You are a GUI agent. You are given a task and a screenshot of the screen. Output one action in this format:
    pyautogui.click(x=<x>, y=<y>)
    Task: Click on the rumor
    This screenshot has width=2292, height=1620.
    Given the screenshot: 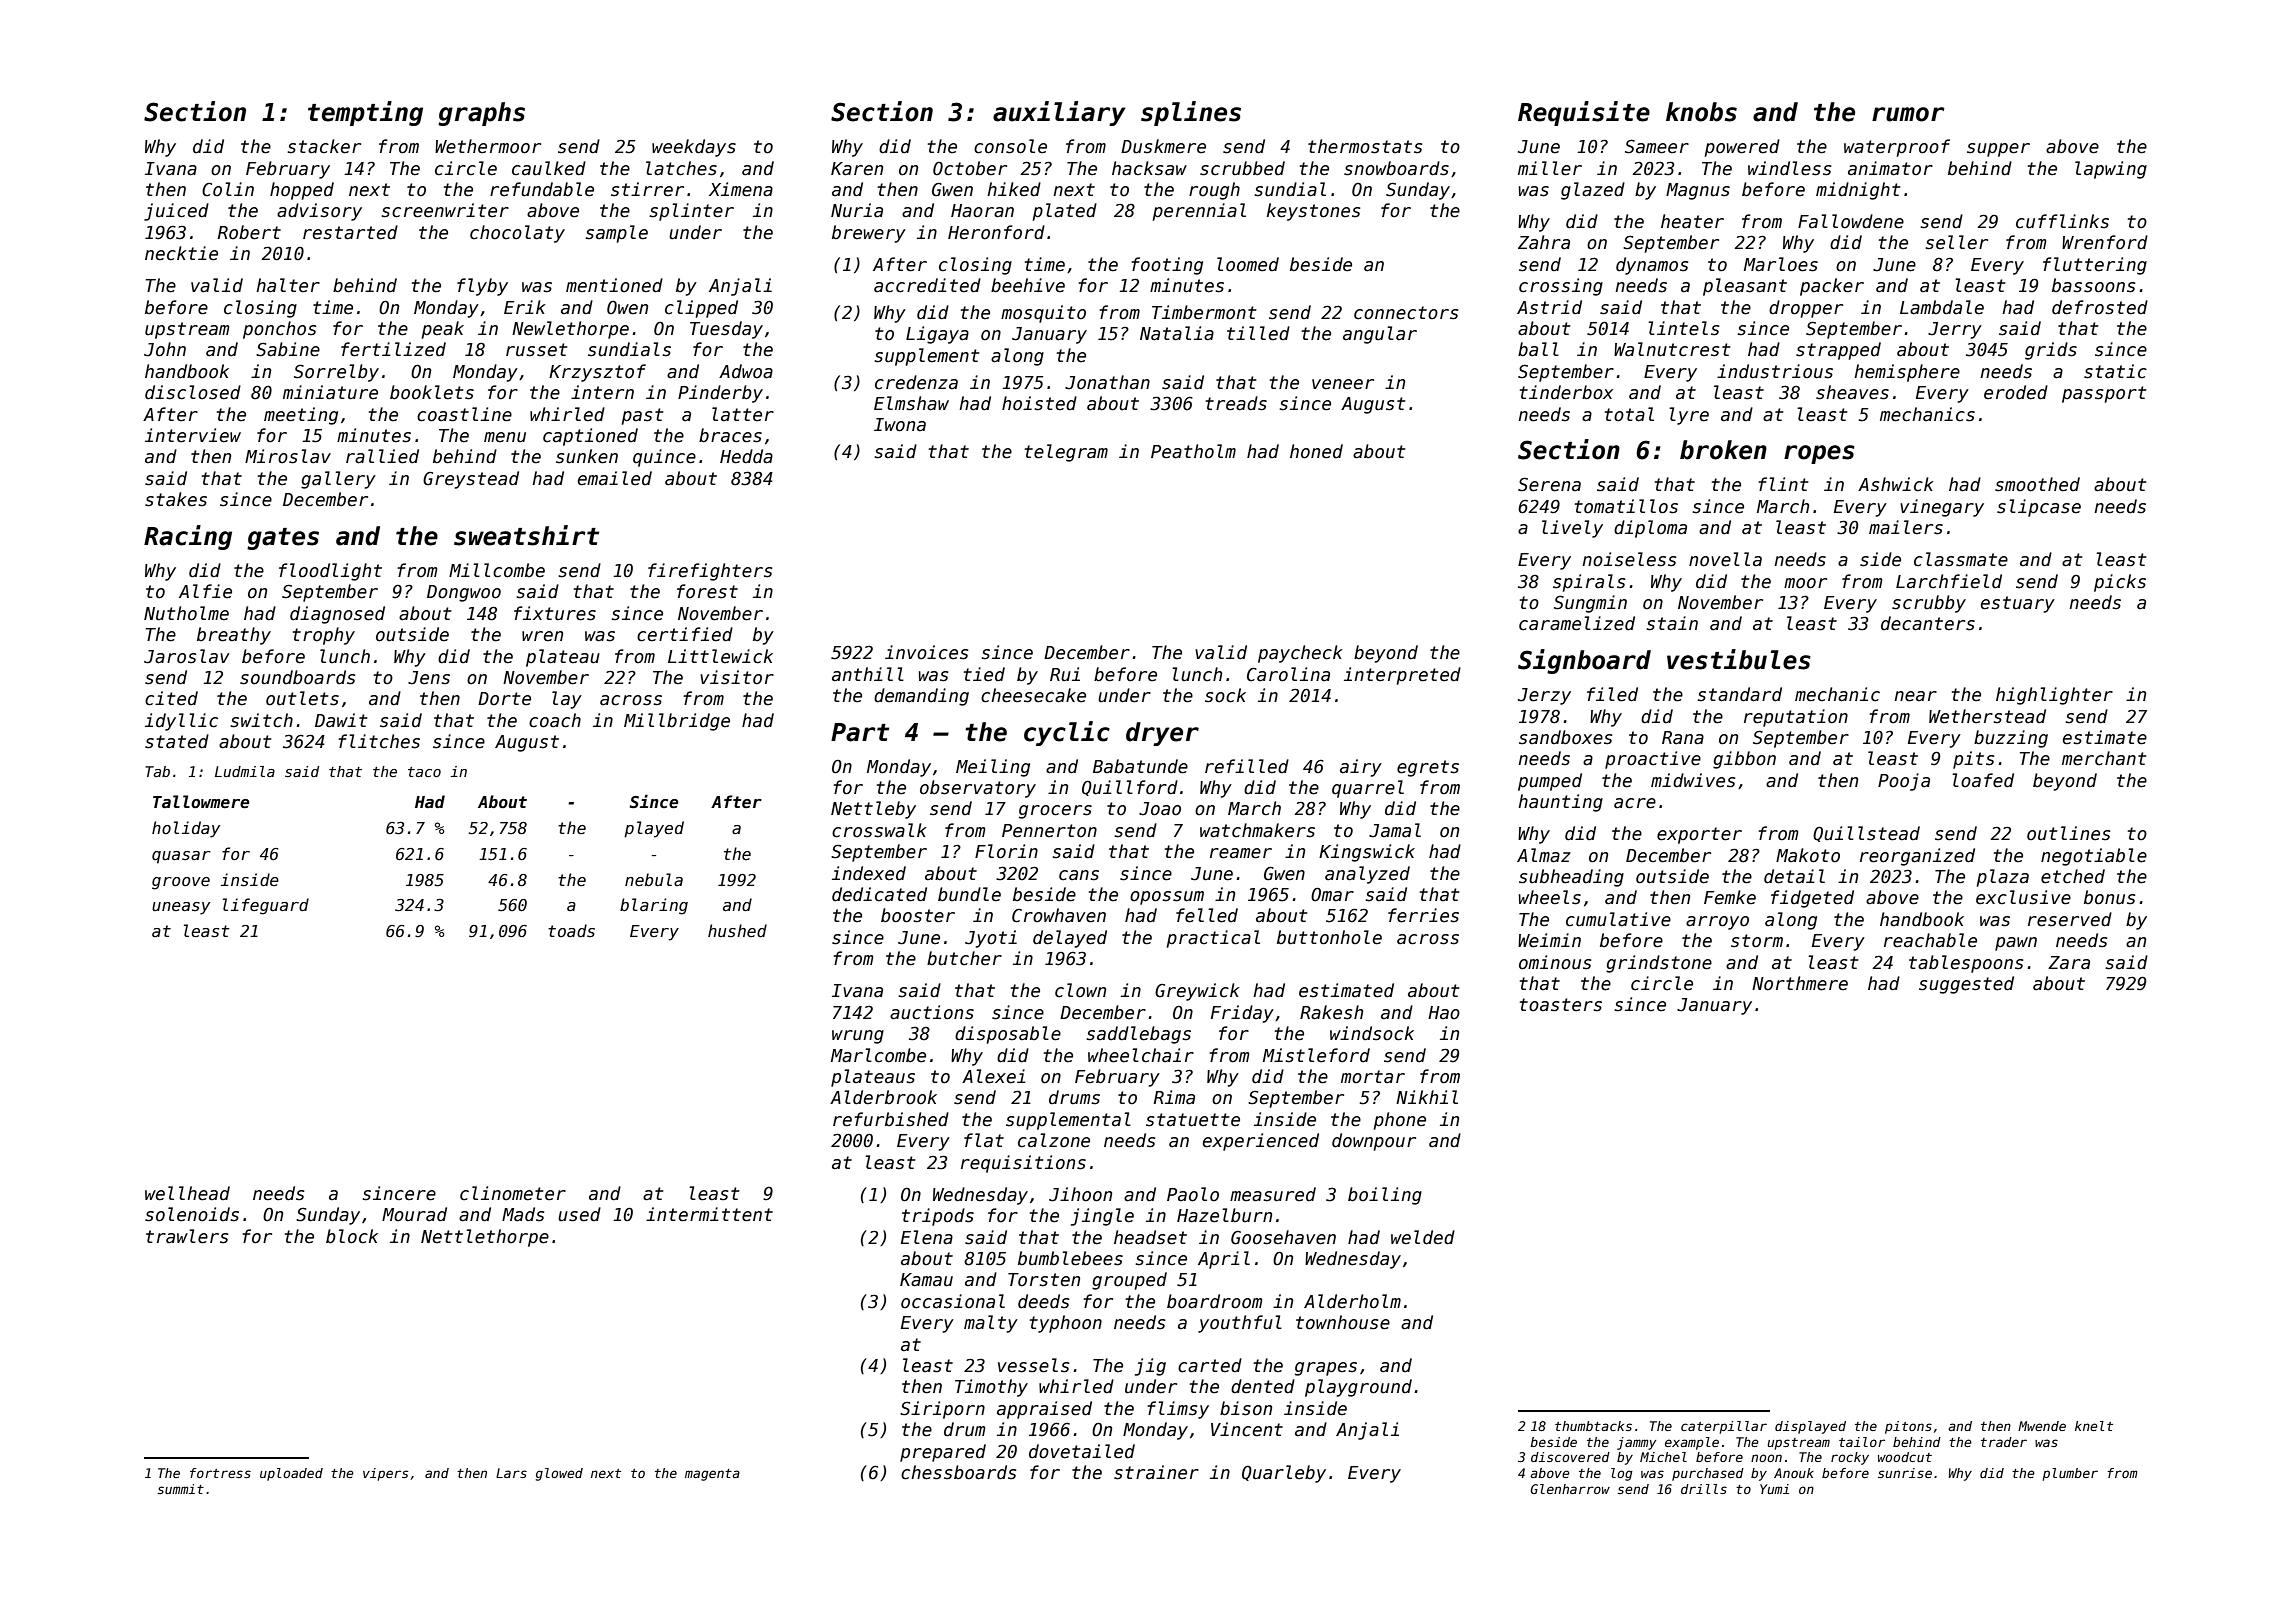 What is the action you would take?
    pyautogui.click(x=1908, y=114)
